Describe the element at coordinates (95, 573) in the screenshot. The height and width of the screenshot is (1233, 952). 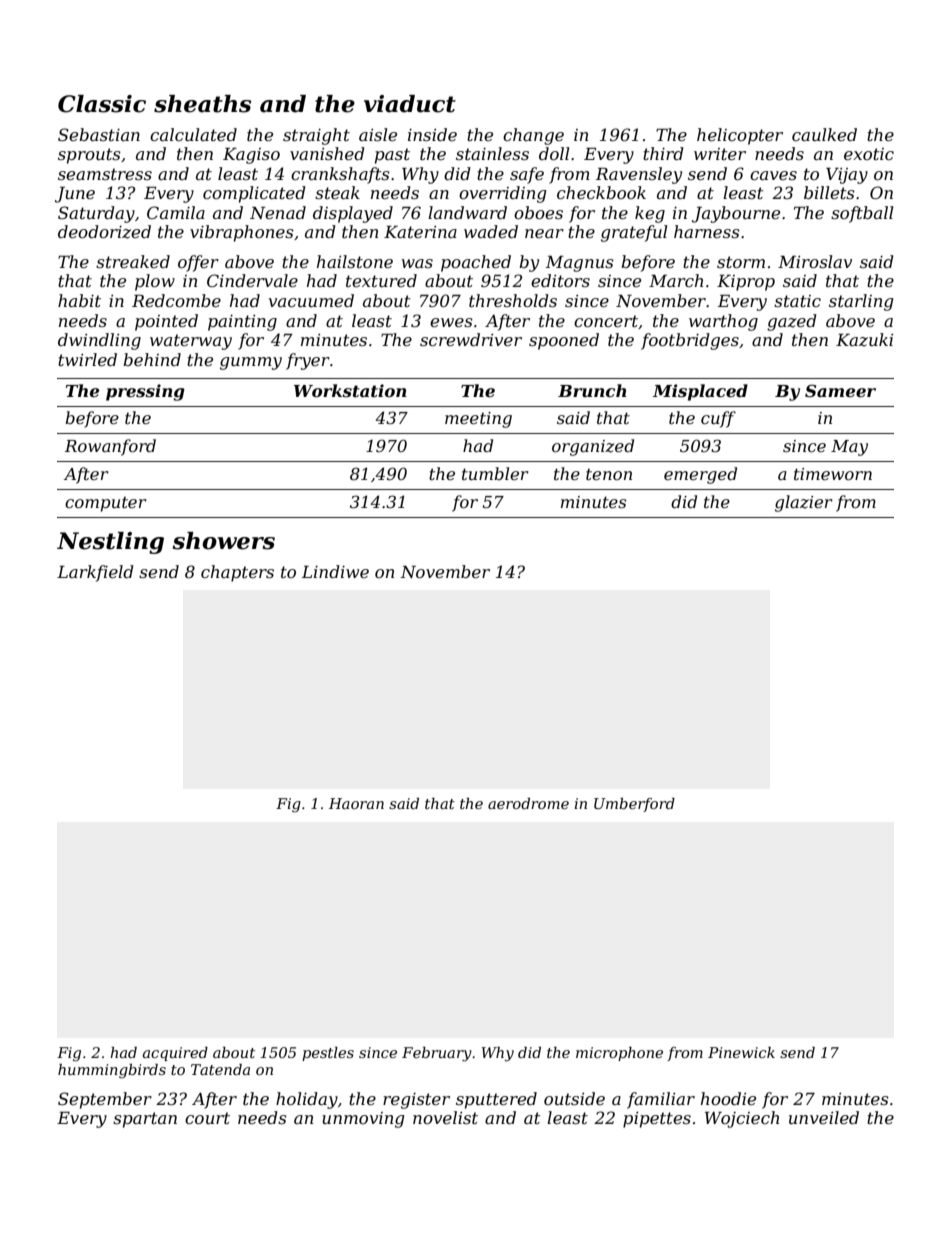
I see `Larkfield` at that location.
